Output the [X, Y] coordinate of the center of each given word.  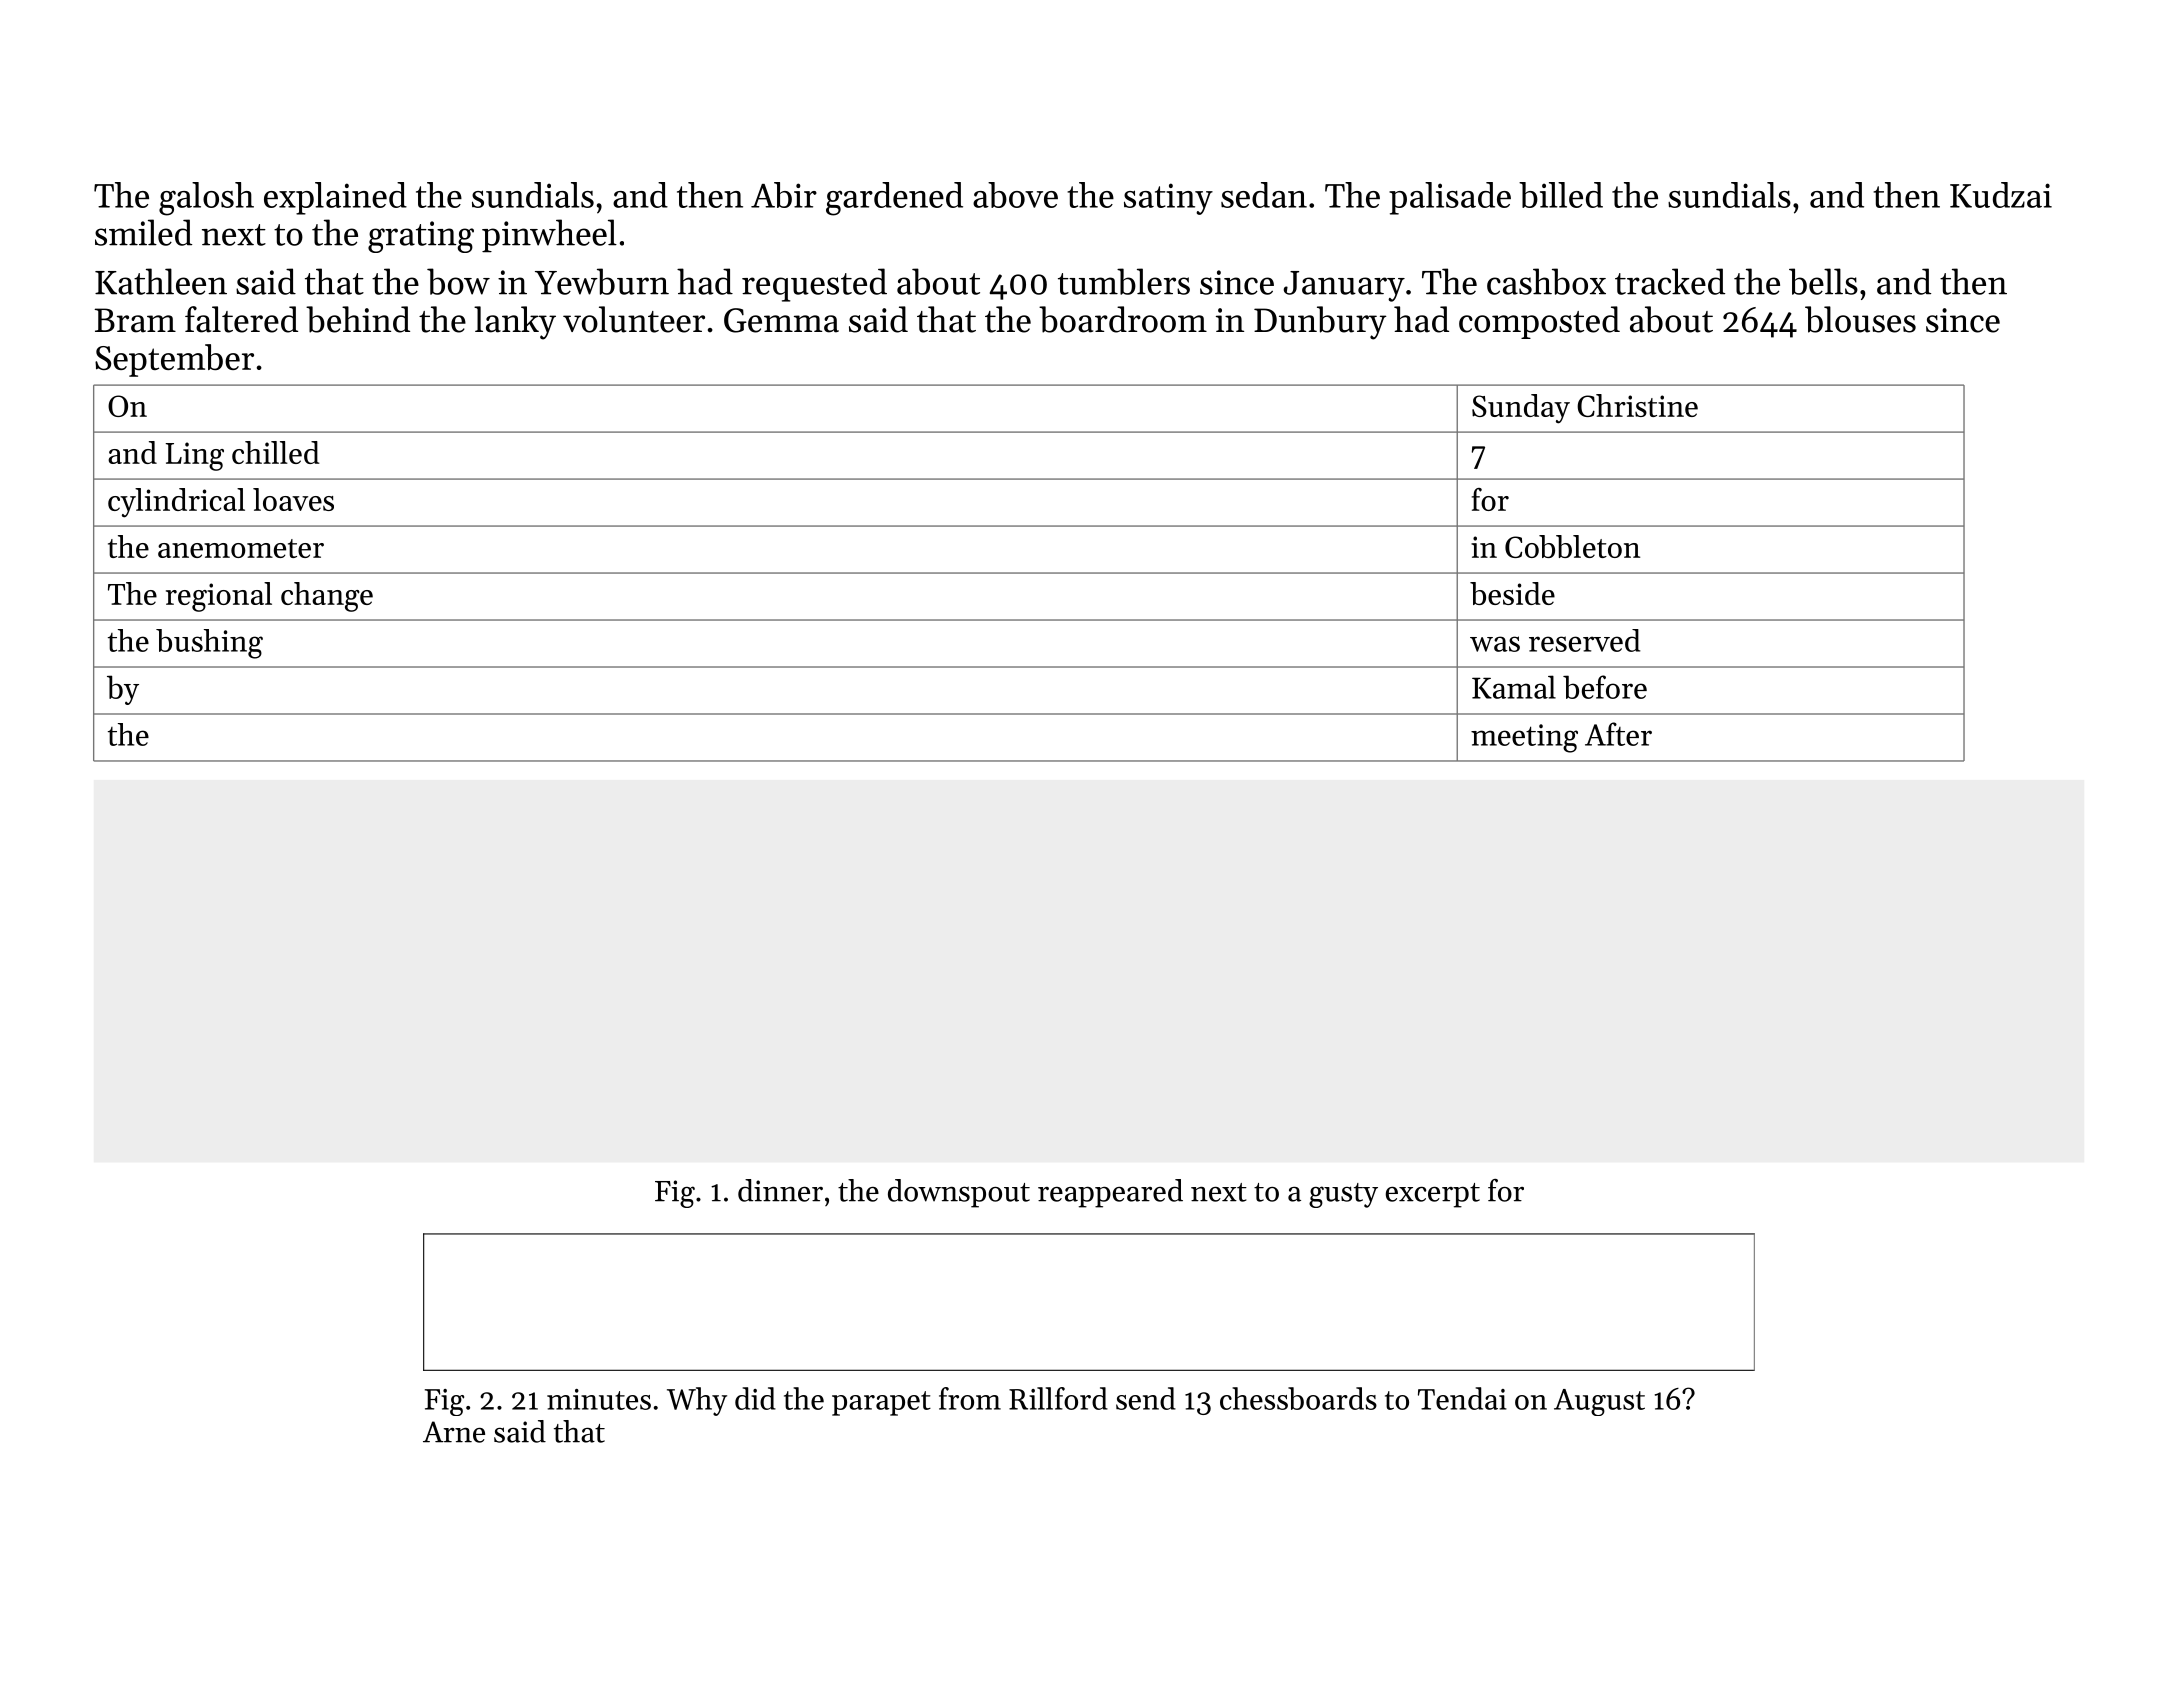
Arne [454, 1432]
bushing [209, 644]
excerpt [1433, 1195]
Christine [1637, 405]
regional [219, 597]
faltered [241, 319]
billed [1561, 195]
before [1605, 687]
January [1344, 286]
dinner [780, 1190]
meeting [1524, 738]
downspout [959, 1193]
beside [1512, 593]
